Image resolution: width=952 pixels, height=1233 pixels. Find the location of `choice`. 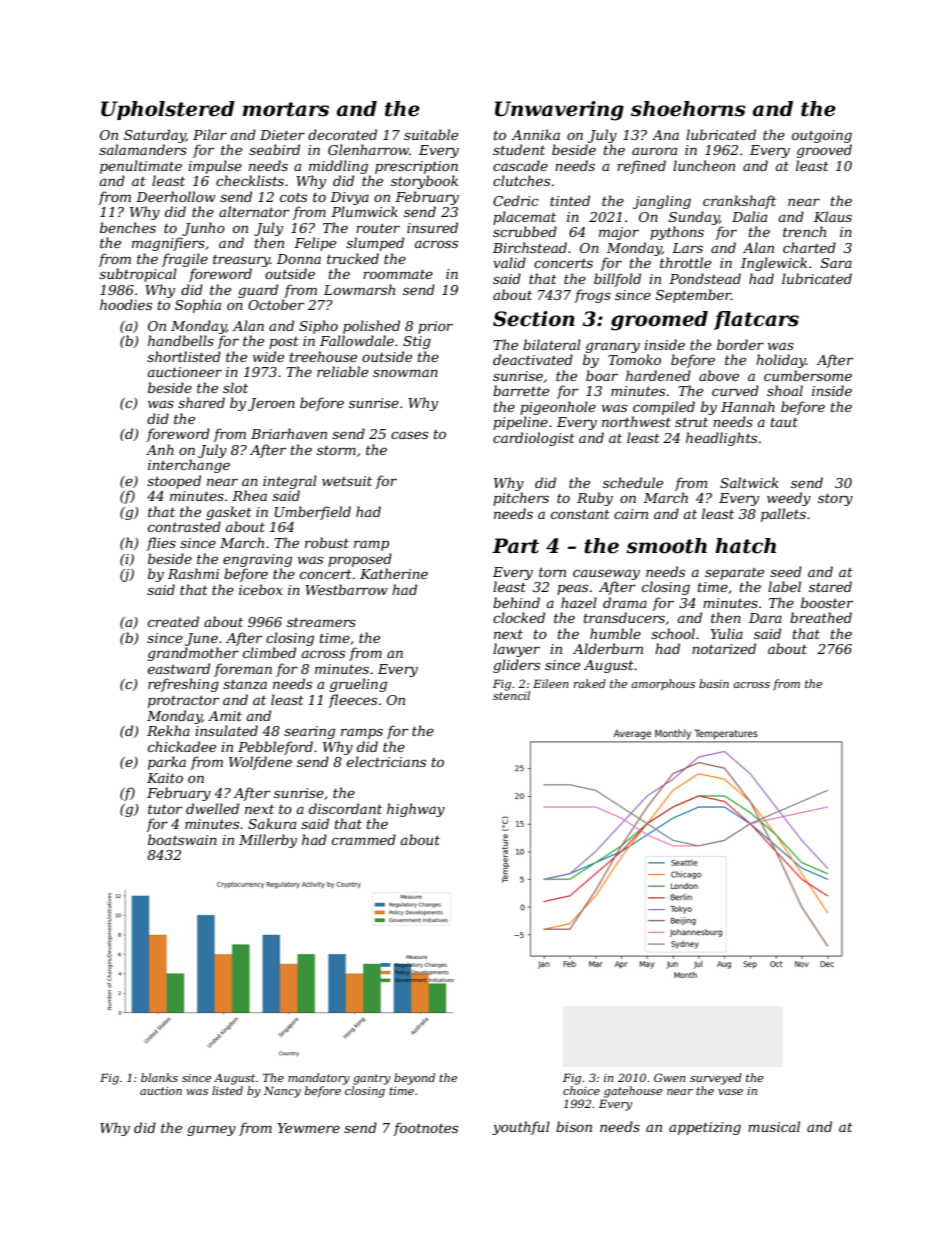

choice is located at coordinates (581, 1090).
